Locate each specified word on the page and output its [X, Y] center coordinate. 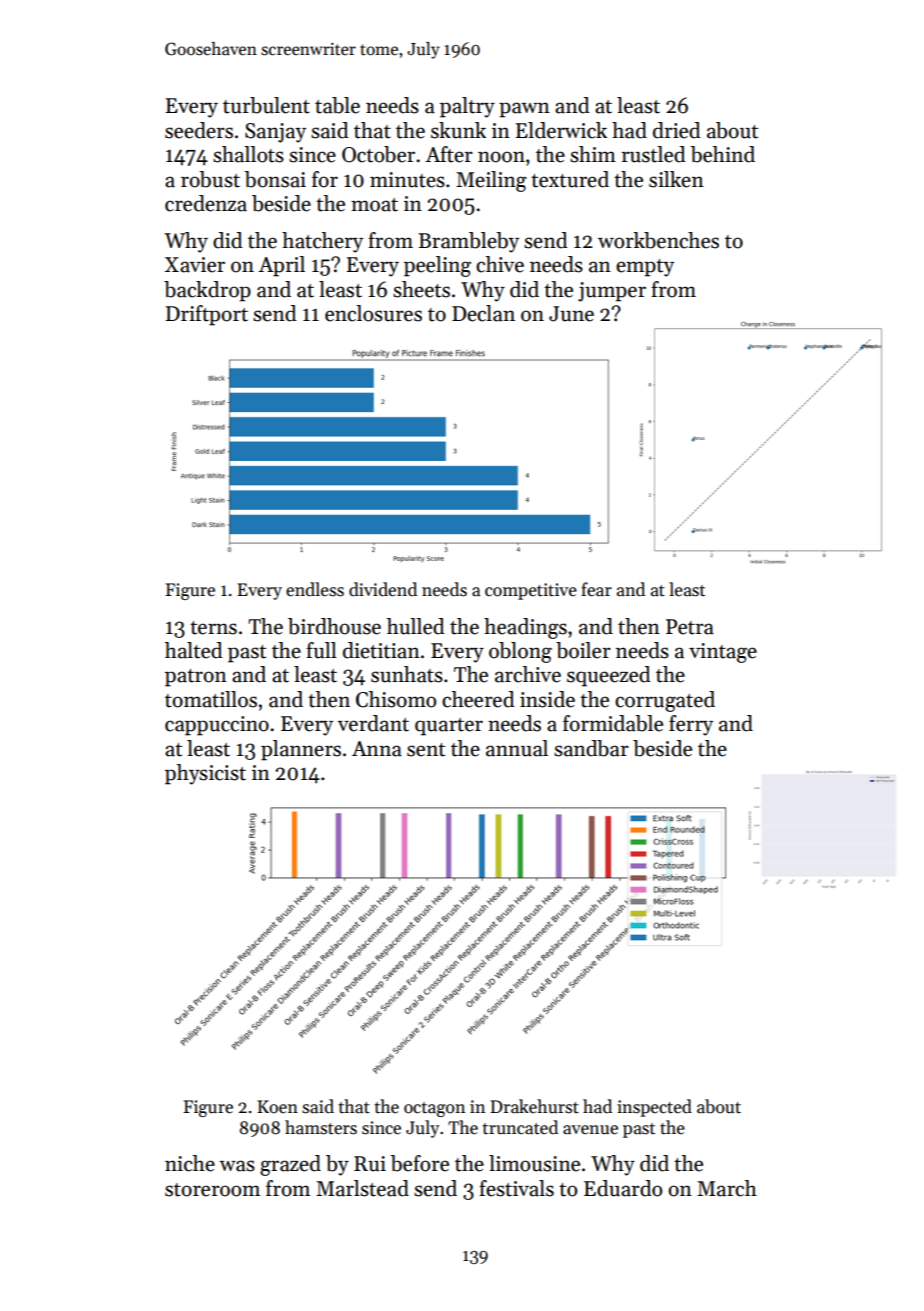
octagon [434, 1109]
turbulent [266, 105]
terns [213, 628]
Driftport [207, 315]
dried [677, 130]
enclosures [373, 313]
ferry [691, 725]
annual [517, 748]
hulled [416, 626]
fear [596, 589]
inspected [654, 1108]
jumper [612, 292]
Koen [277, 1107]
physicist [205, 774]
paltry [467, 107]
